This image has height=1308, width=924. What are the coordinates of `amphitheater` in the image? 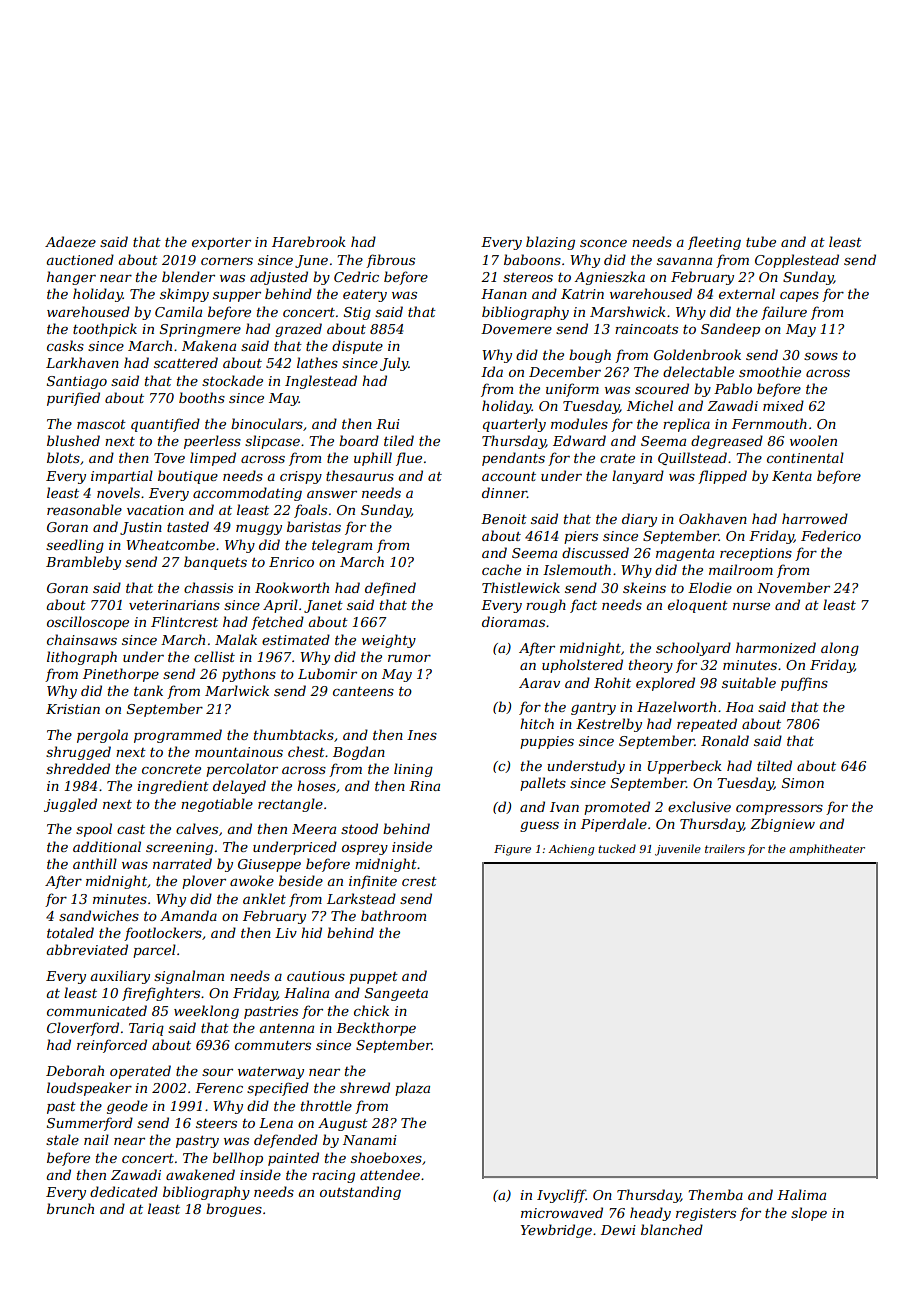 It's located at (827, 849).
